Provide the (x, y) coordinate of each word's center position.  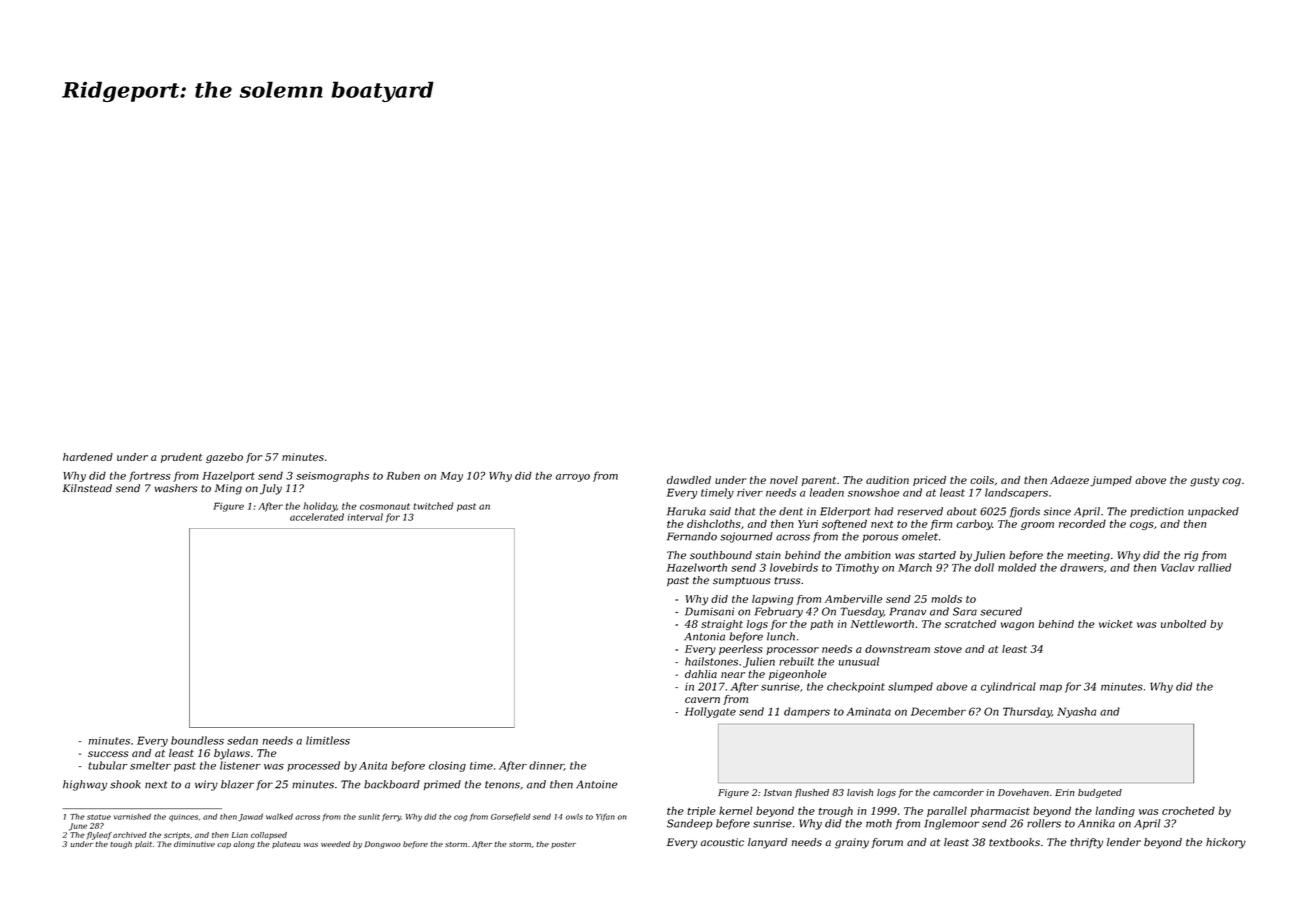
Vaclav (1177, 567)
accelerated (317, 517)
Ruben (403, 475)
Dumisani (709, 611)
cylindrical (1008, 687)
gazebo (224, 458)
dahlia (701, 674)
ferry (391, 817)
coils (982, 480)
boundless (197, 740)
